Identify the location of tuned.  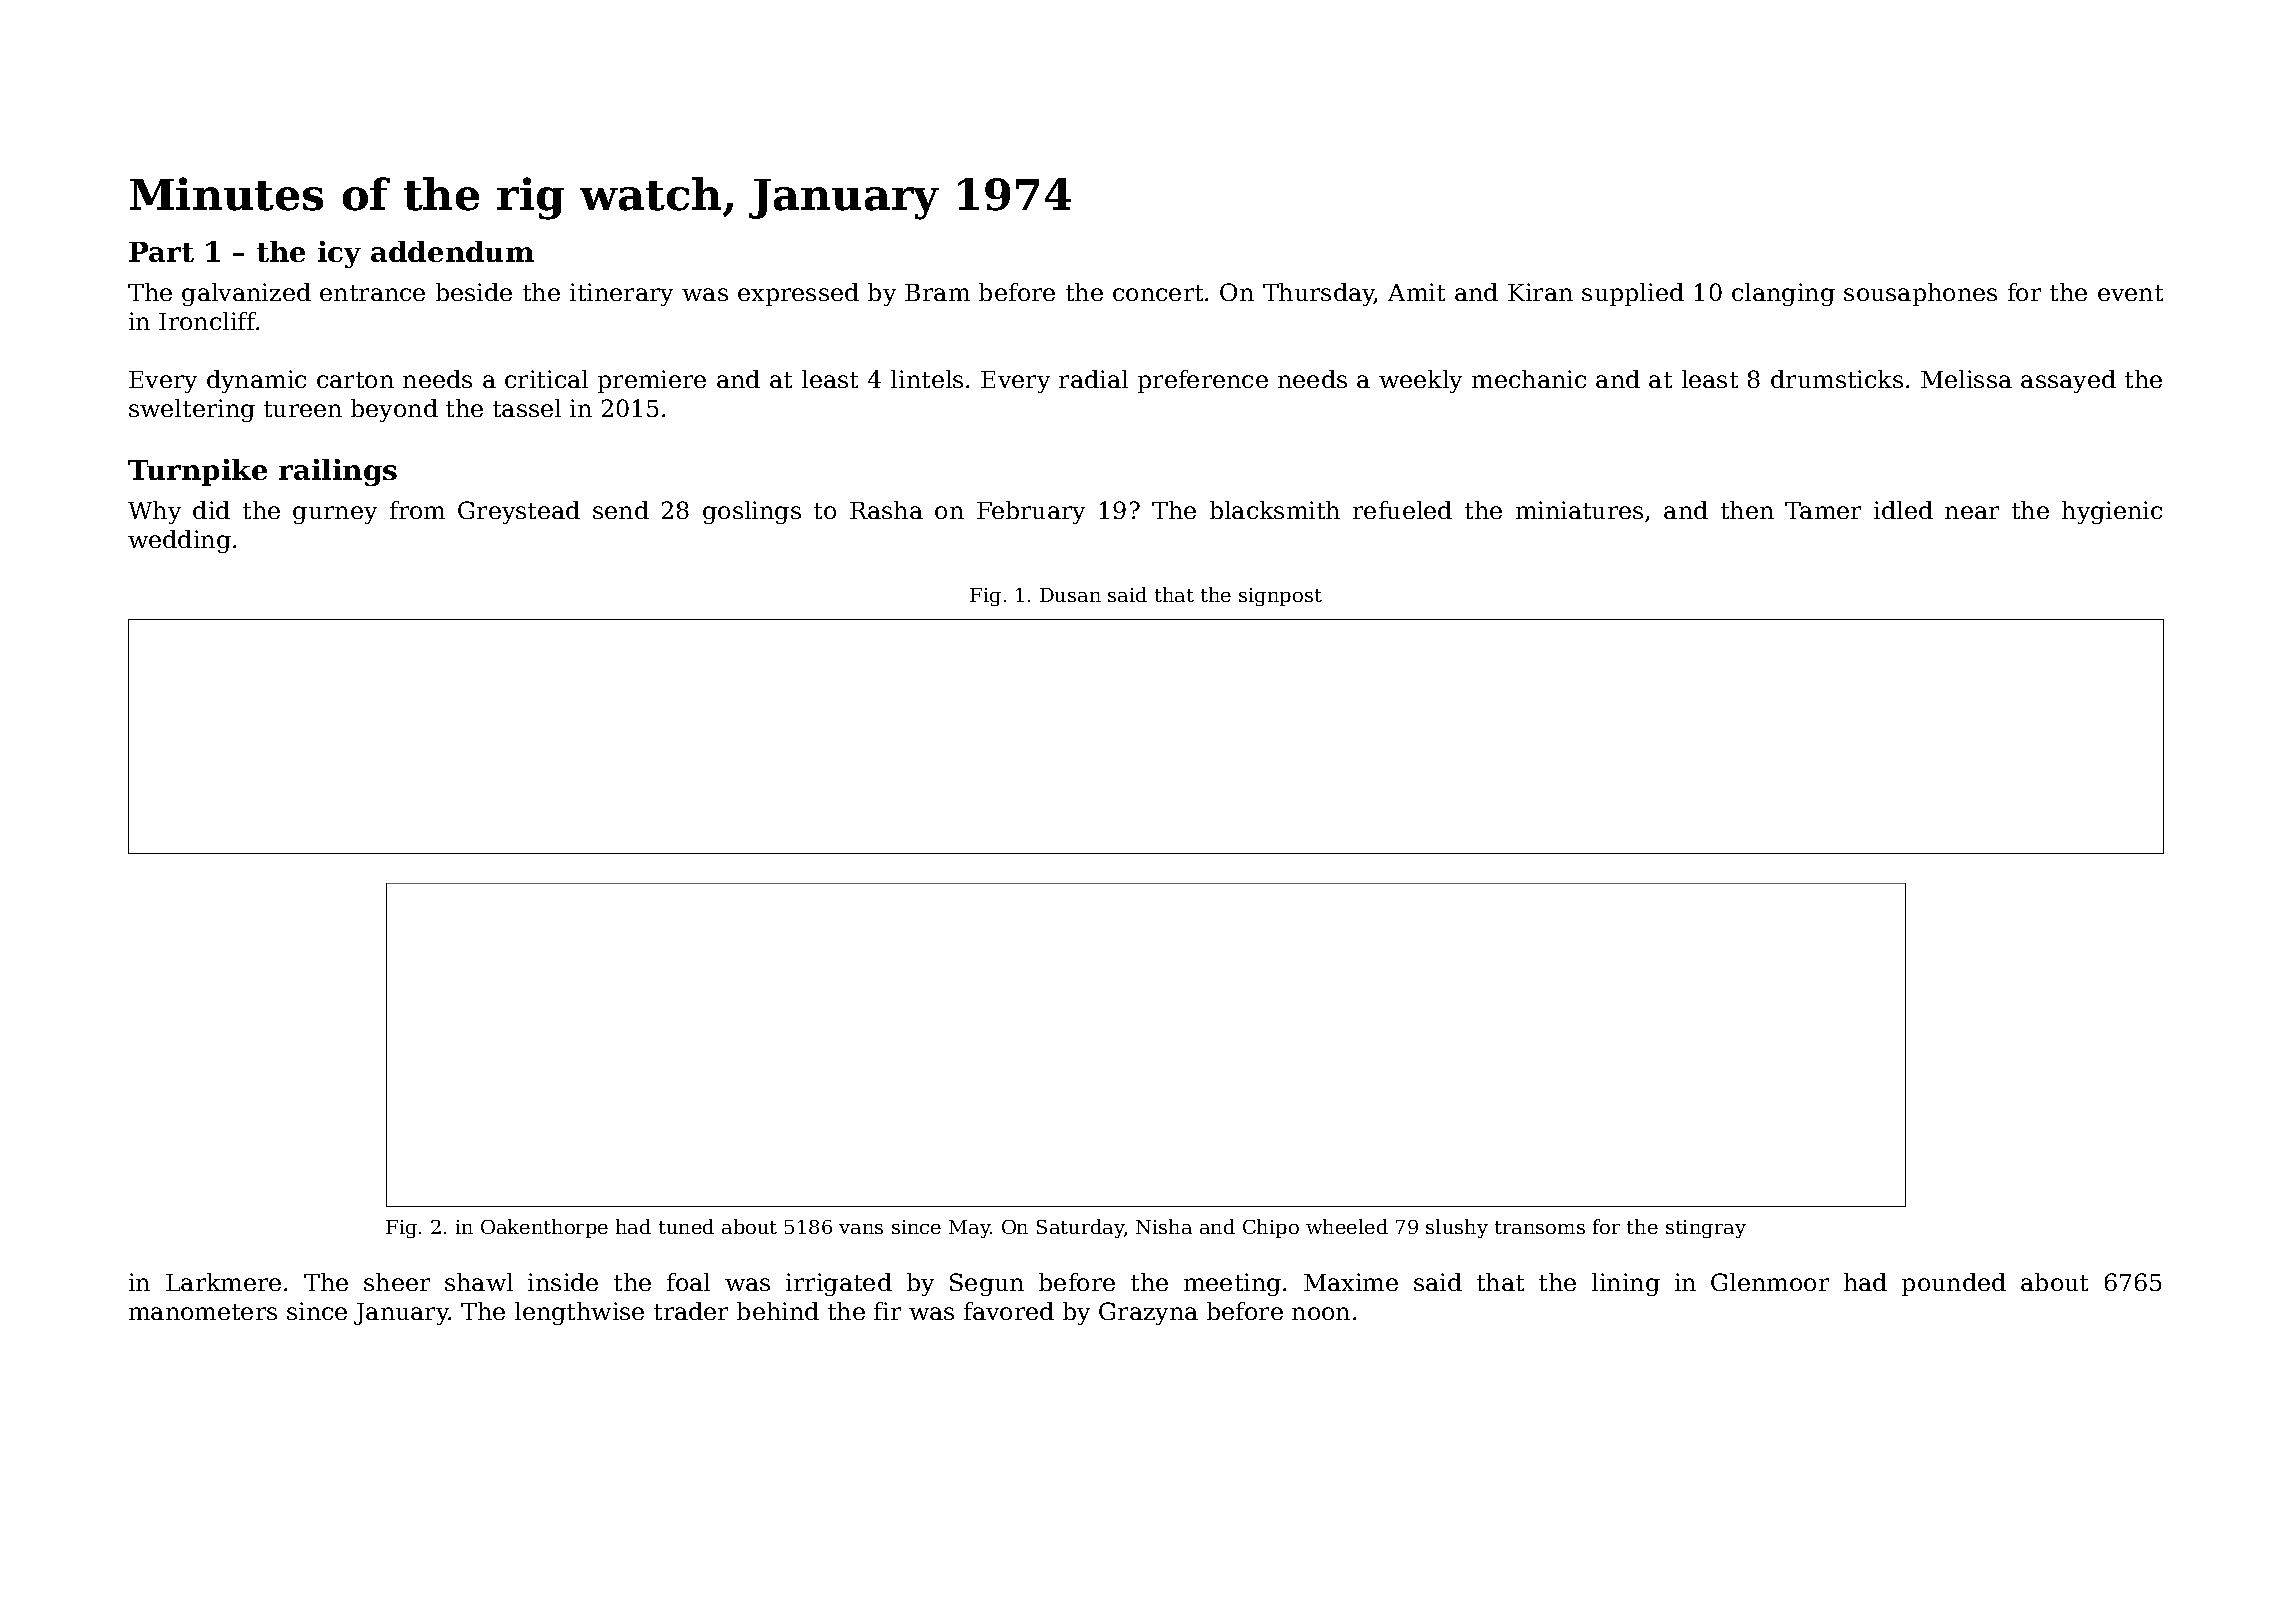
(686, 1226).
